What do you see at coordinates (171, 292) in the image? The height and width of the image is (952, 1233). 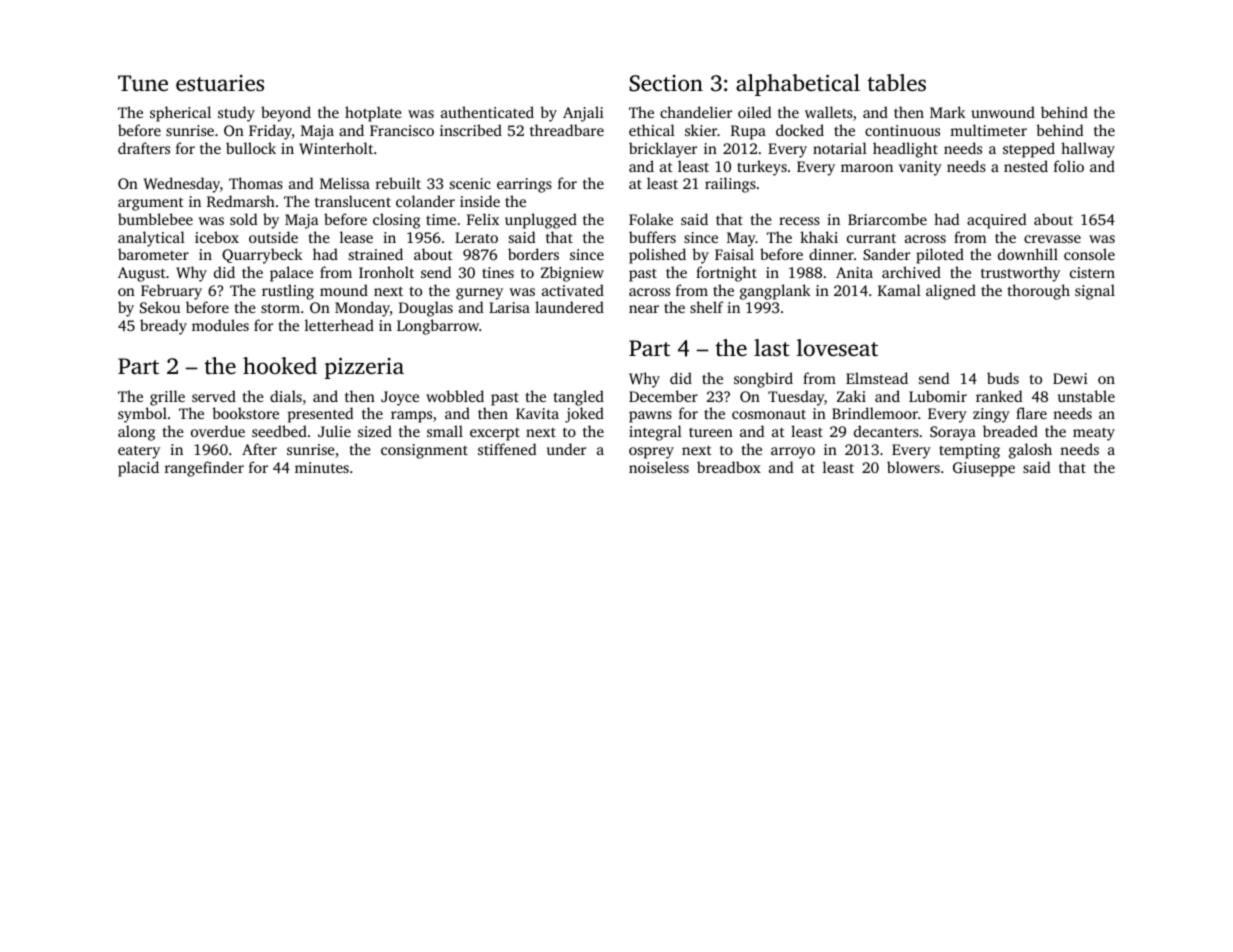 I see `February` at bounding box center [171, 292].
